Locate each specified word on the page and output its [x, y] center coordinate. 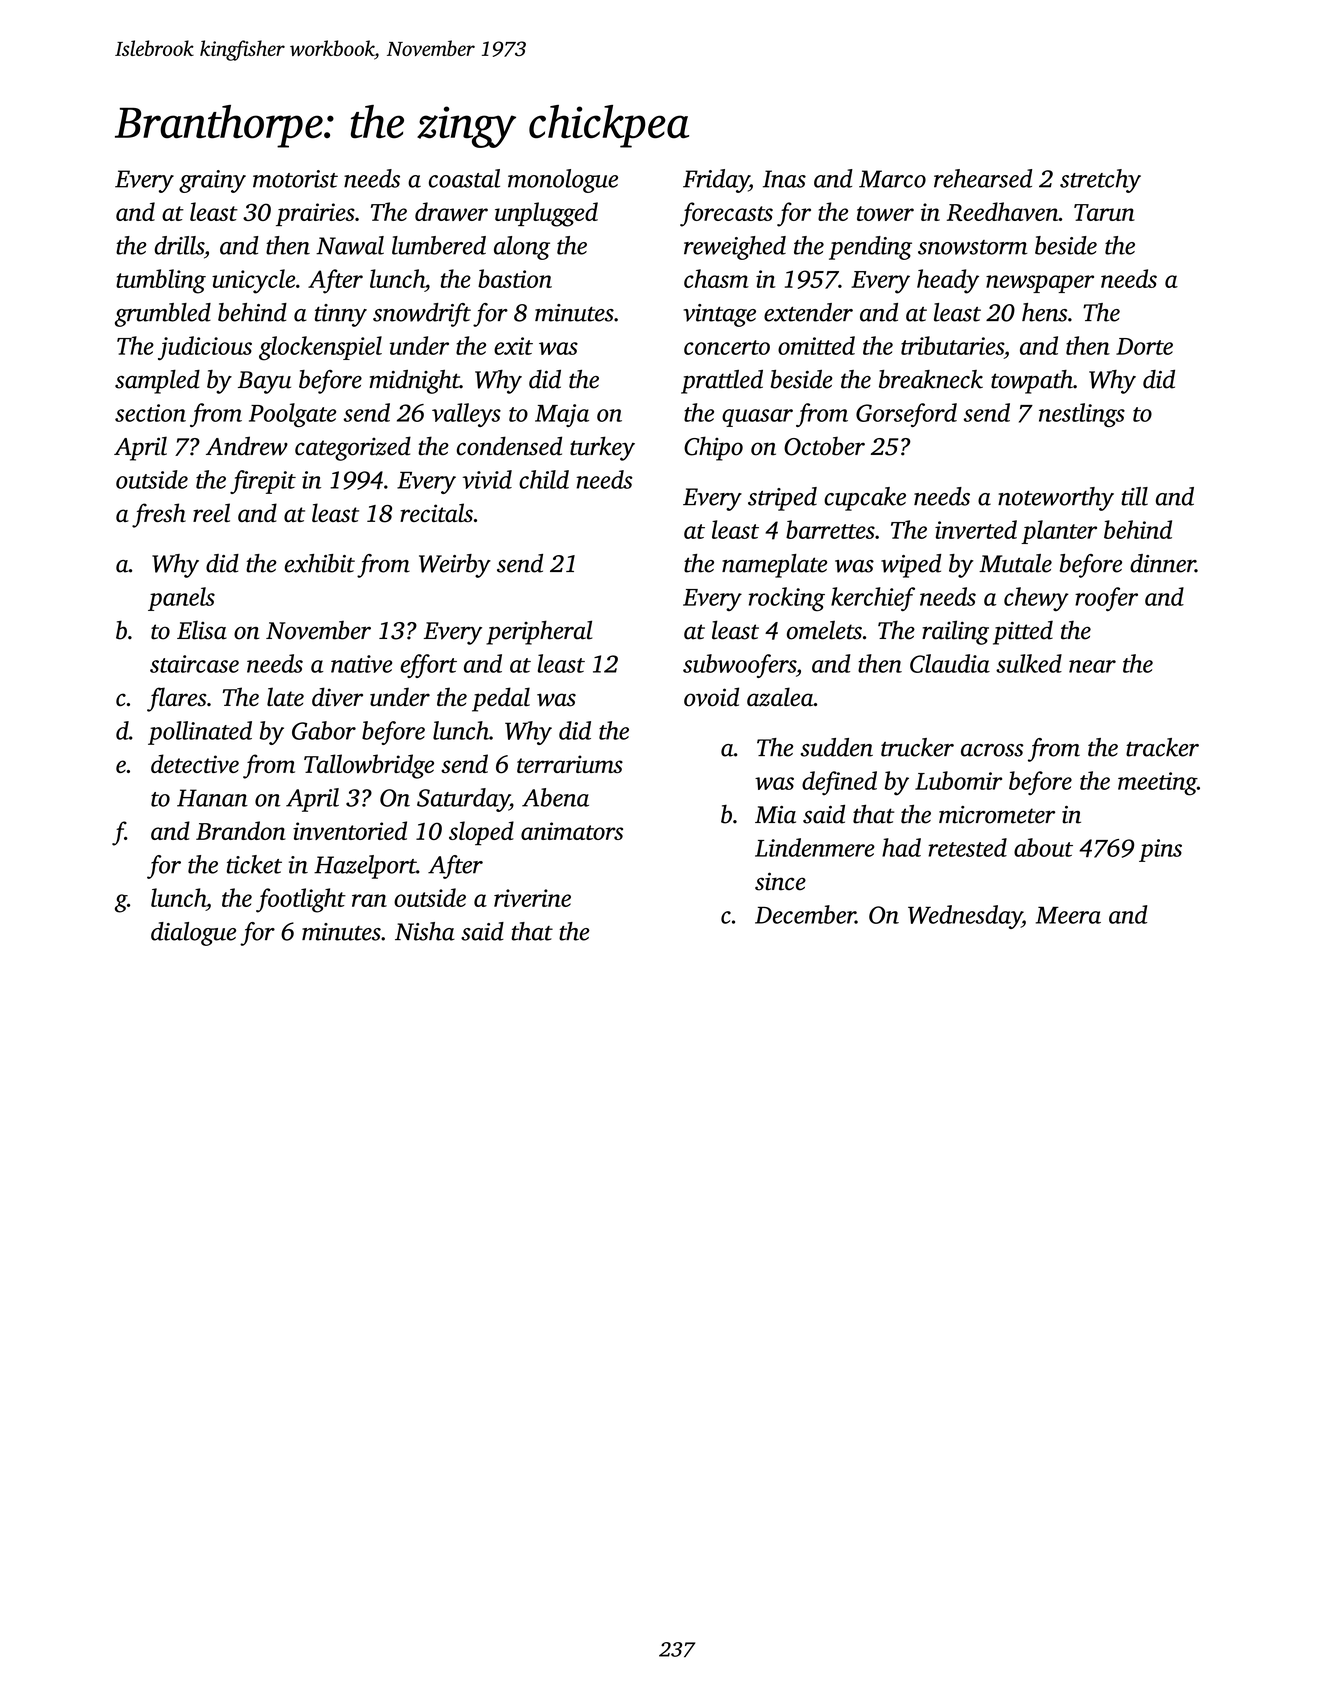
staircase [194, 664]
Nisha [425, 931]
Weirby [455, 566]
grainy [212, 181]
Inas [784, 179]
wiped [911, 566]
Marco [892, 179]
